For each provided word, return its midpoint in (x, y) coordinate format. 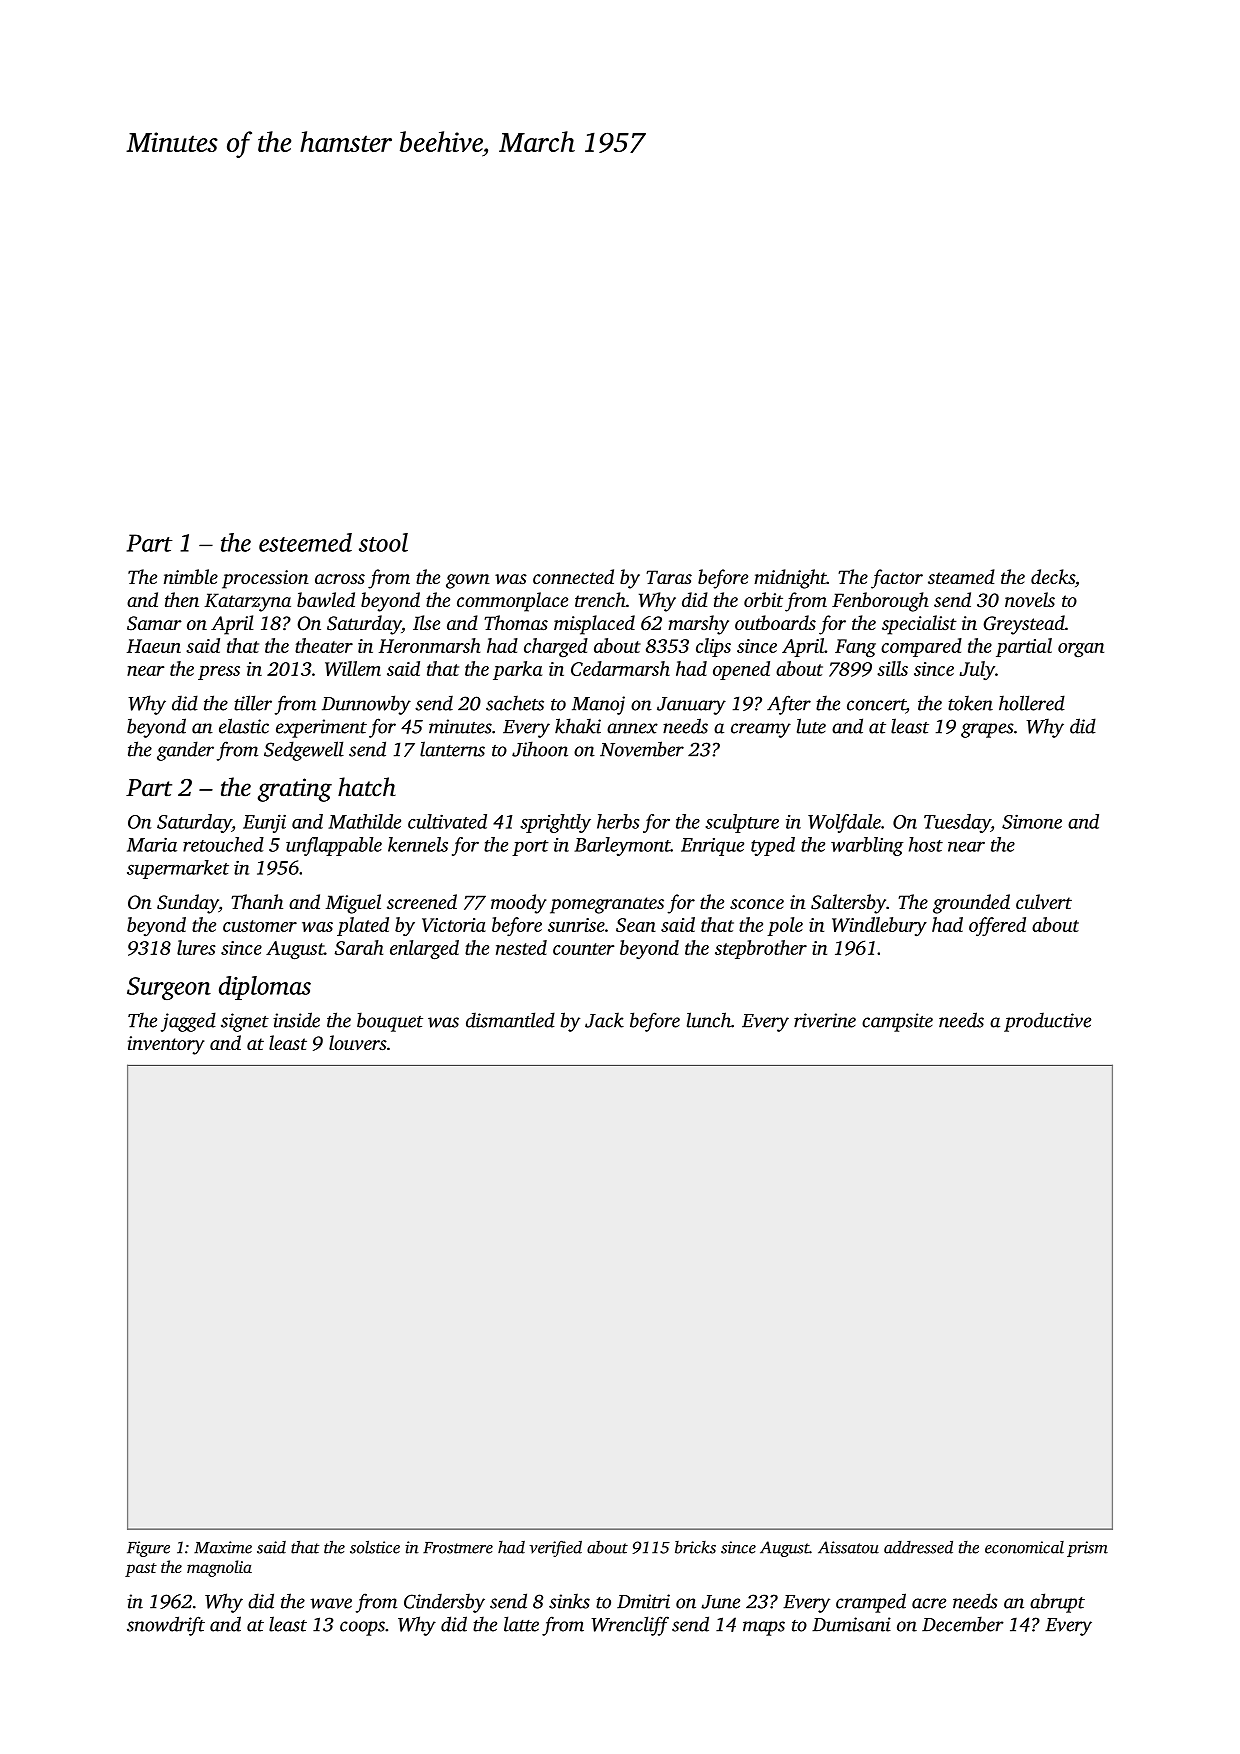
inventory (166, 1045)
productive (1047, 1022)
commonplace (512, 602)
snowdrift (166, 1626)
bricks (695, 1547)
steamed (961, 576)
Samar (154, 623)
